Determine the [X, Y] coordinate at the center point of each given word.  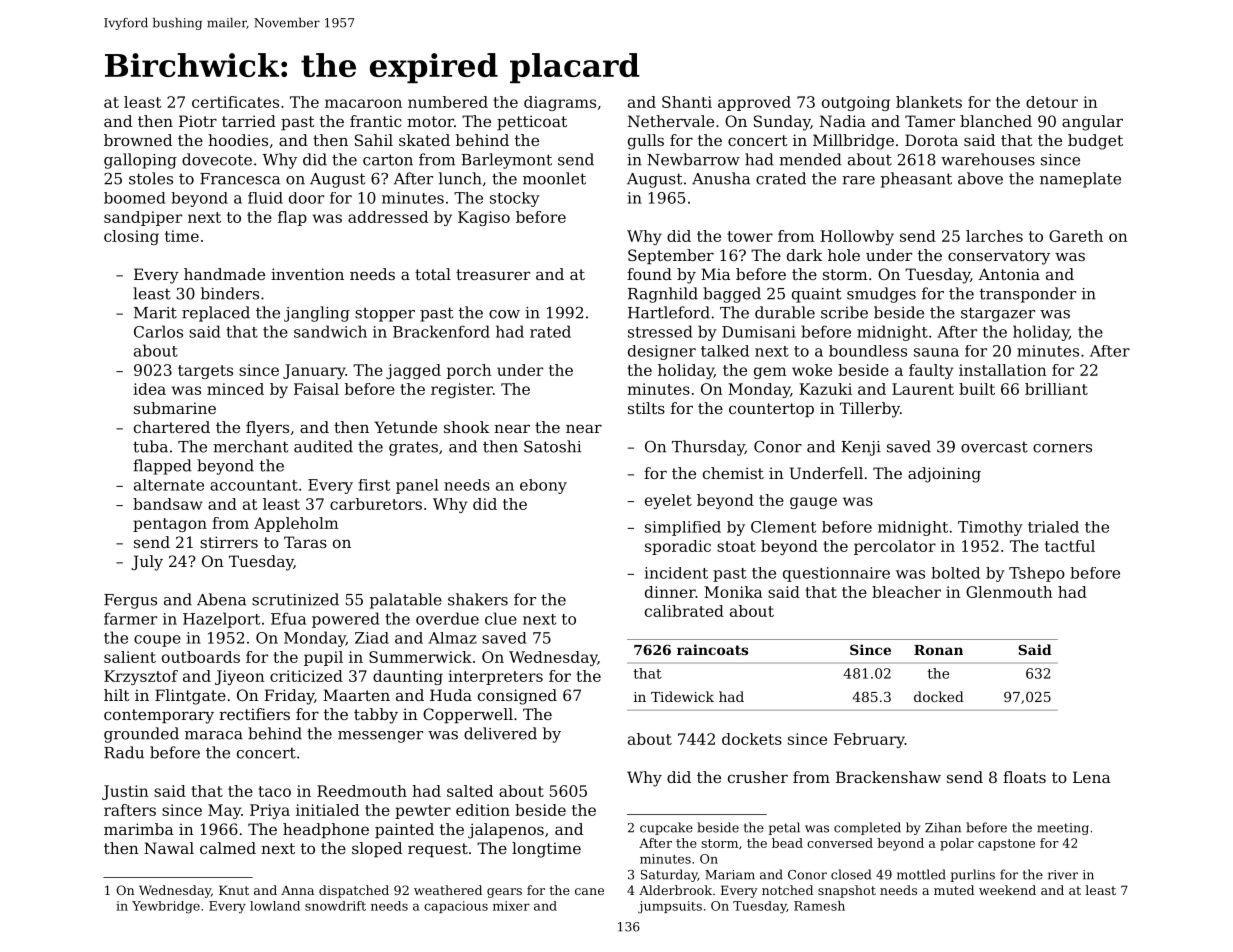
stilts [646, 408]
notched [787, 890]
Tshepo [1037, 574]
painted [404, 830]
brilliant [1056, 389]
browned [138, 140]
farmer [130, 618]
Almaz [452, 638]
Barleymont [506, 161]
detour [1052, 102]
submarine [175, 408]
